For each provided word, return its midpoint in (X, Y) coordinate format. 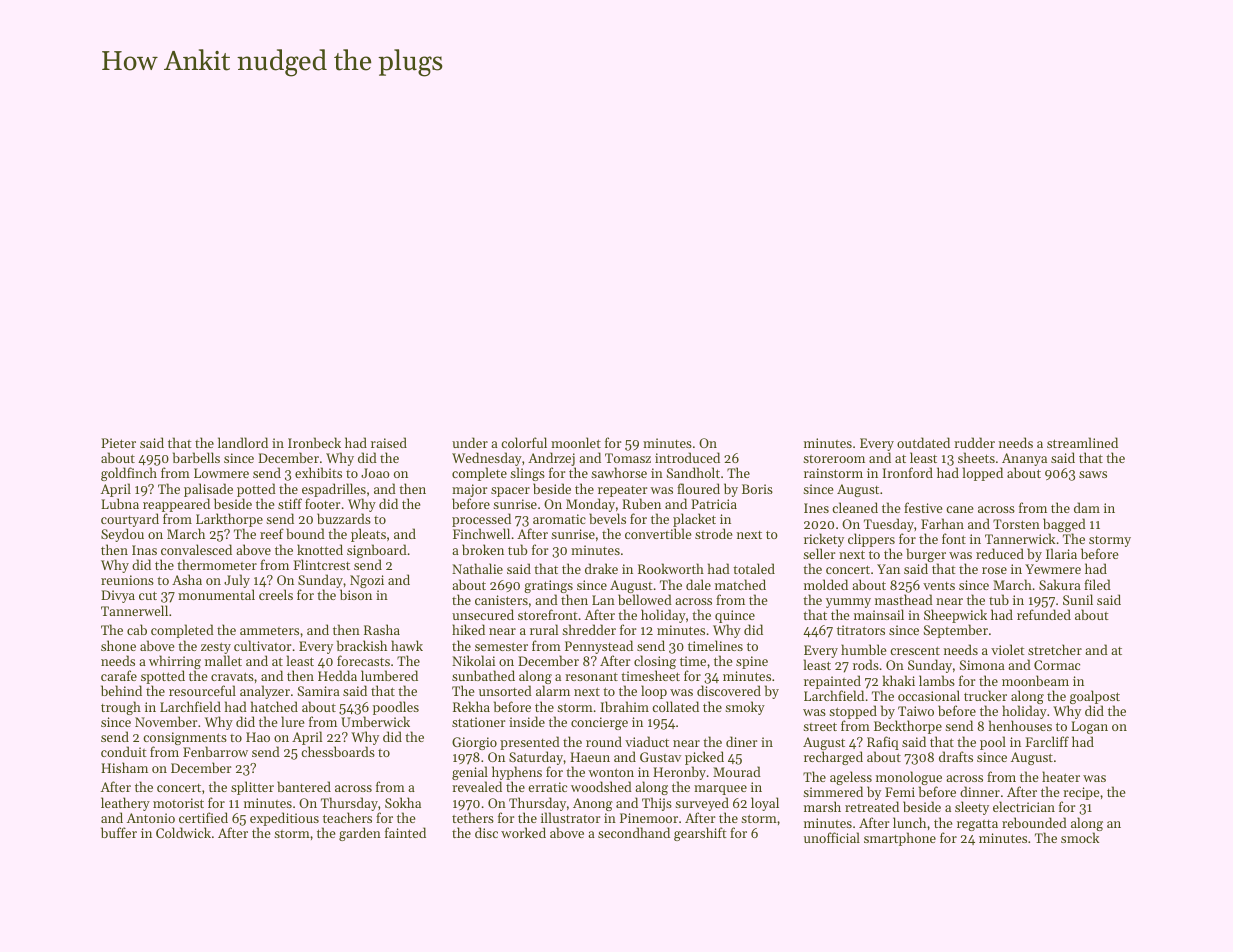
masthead (904, 599)
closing (655, 662)
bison (356, 595)
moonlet (576, 442)
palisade (208, 490)
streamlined (1082, 442)
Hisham (124, 767)
